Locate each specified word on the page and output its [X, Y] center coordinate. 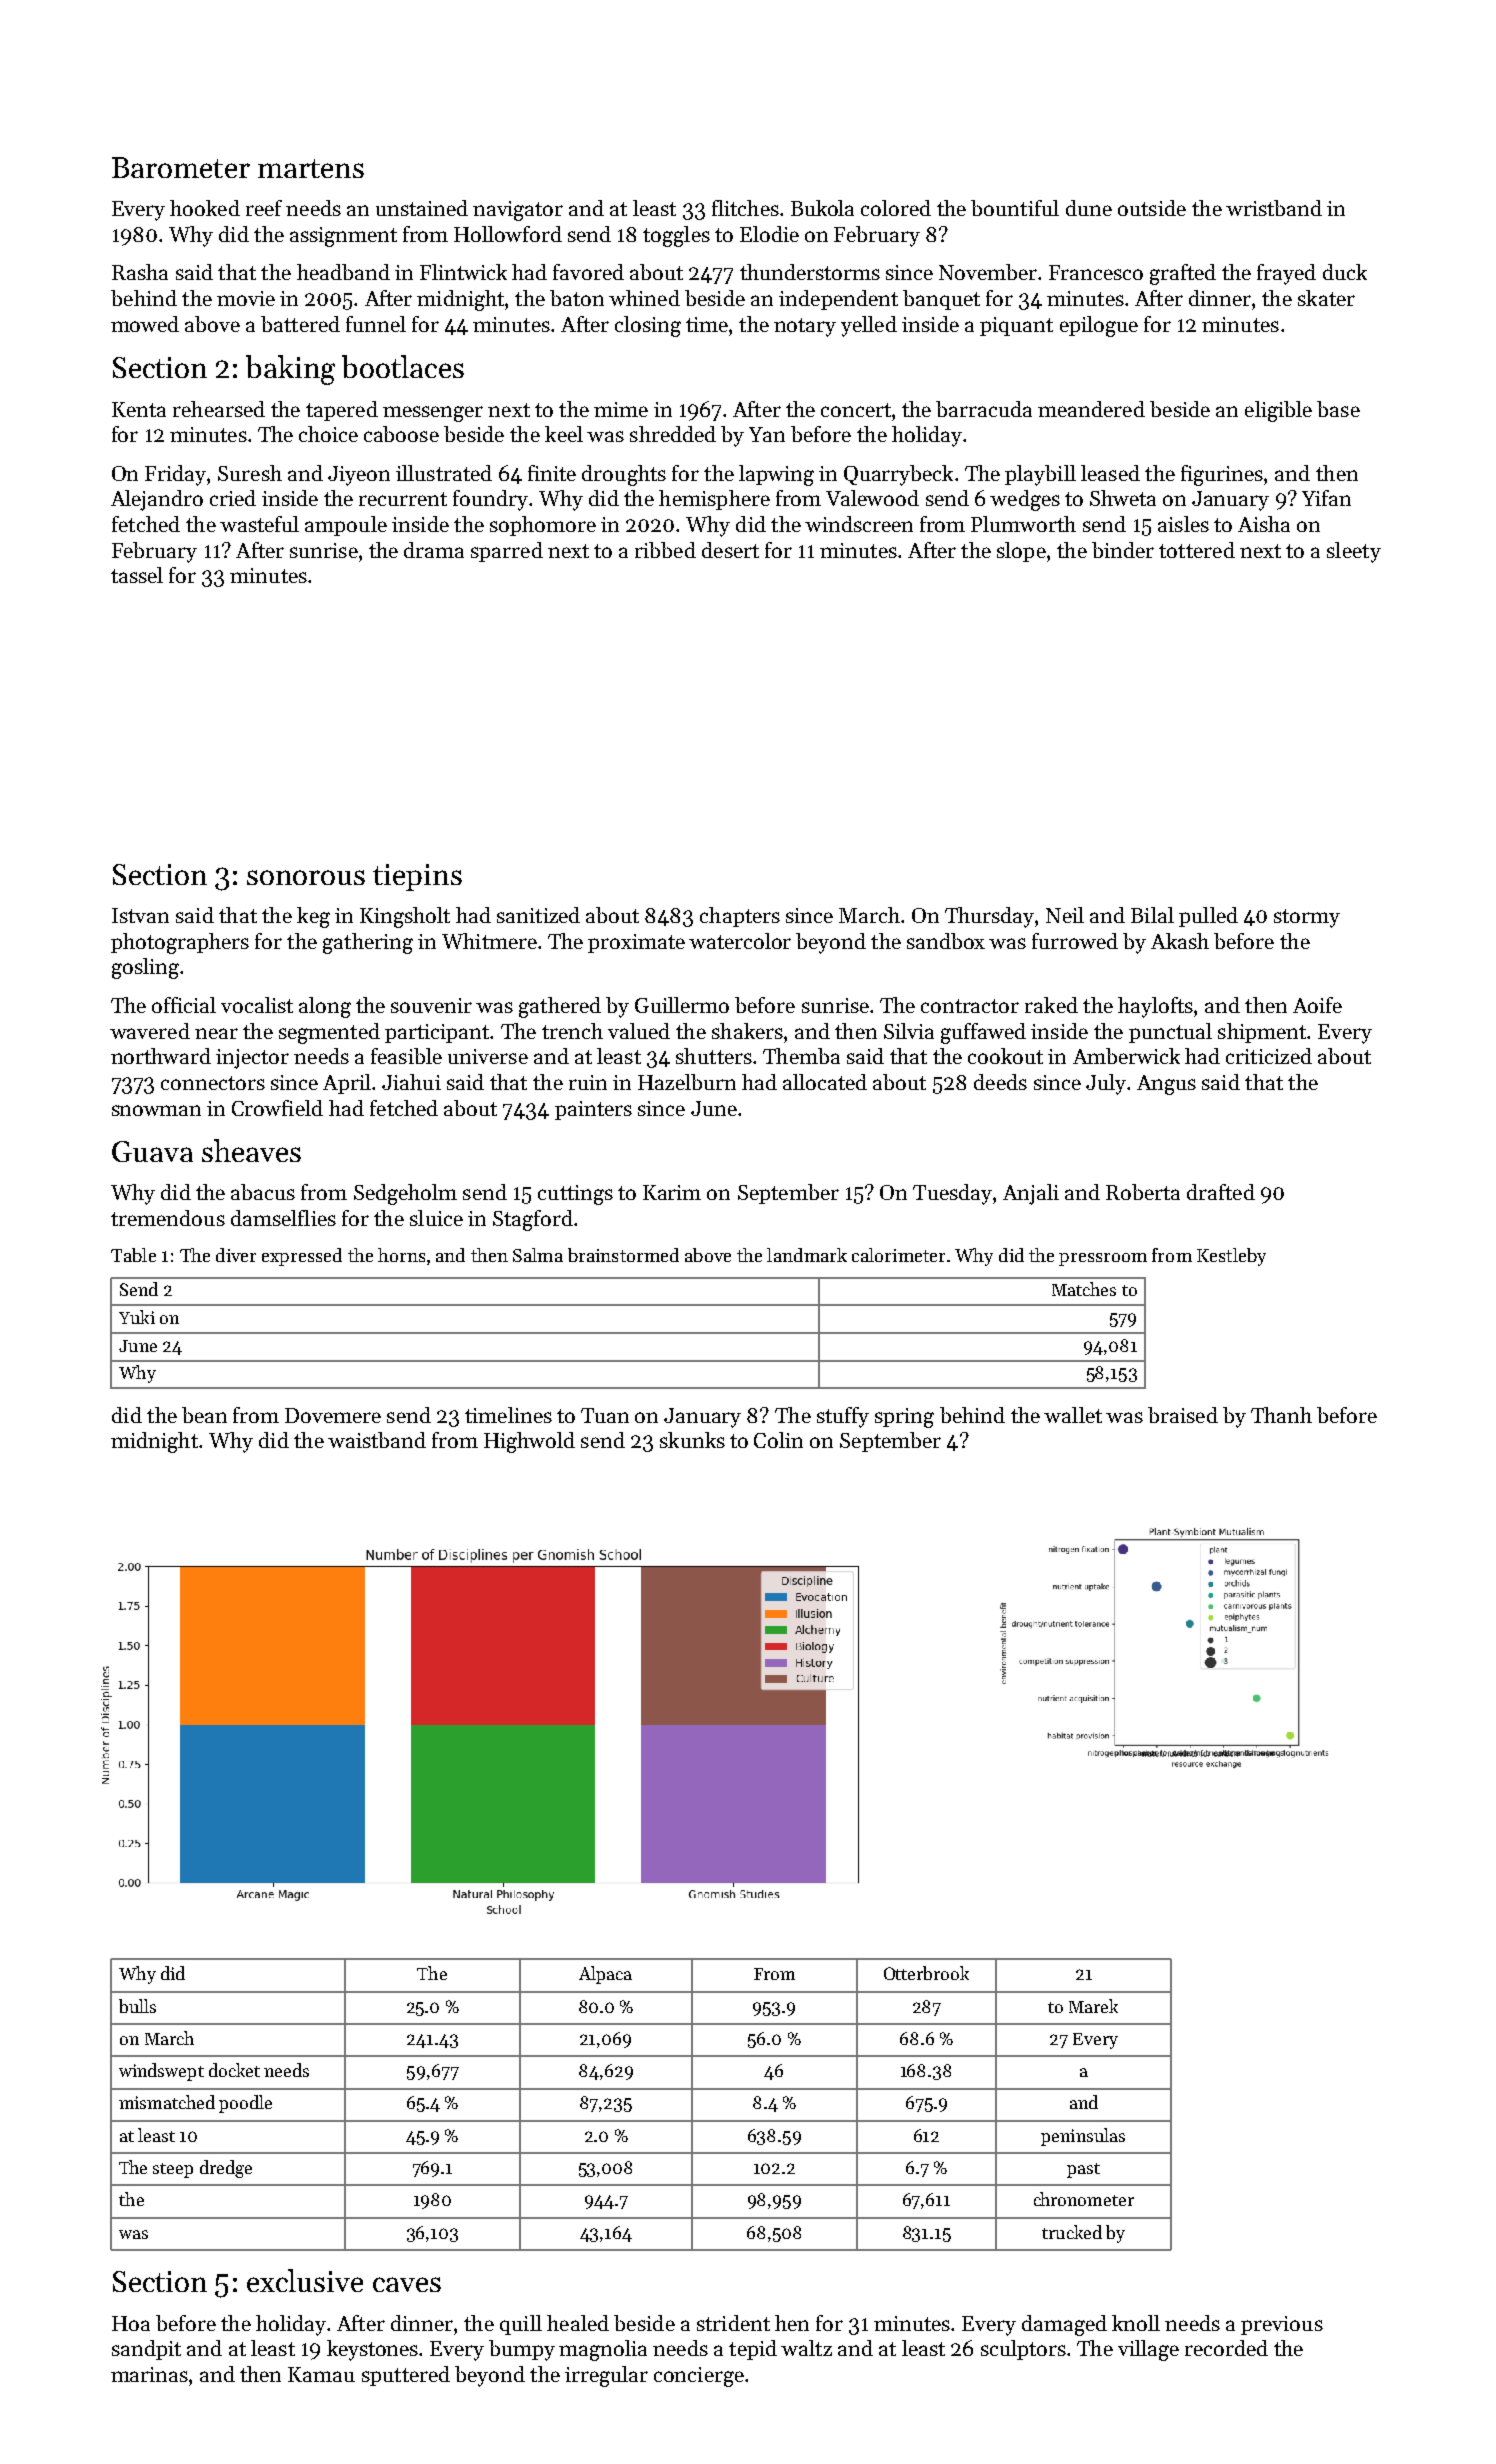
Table [133, 1255]
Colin [778, 1440]
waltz [806, 2348]
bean [204, 1415]
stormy [1307, 918]
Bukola [822, 208]
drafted [1221, 1192]
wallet [1073, 1415]
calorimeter [898, 1255]
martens [311, 168]
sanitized [538, 915]
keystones [373, 2350]
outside [1152, 208]
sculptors [1023, 2350]
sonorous [306, 877]
